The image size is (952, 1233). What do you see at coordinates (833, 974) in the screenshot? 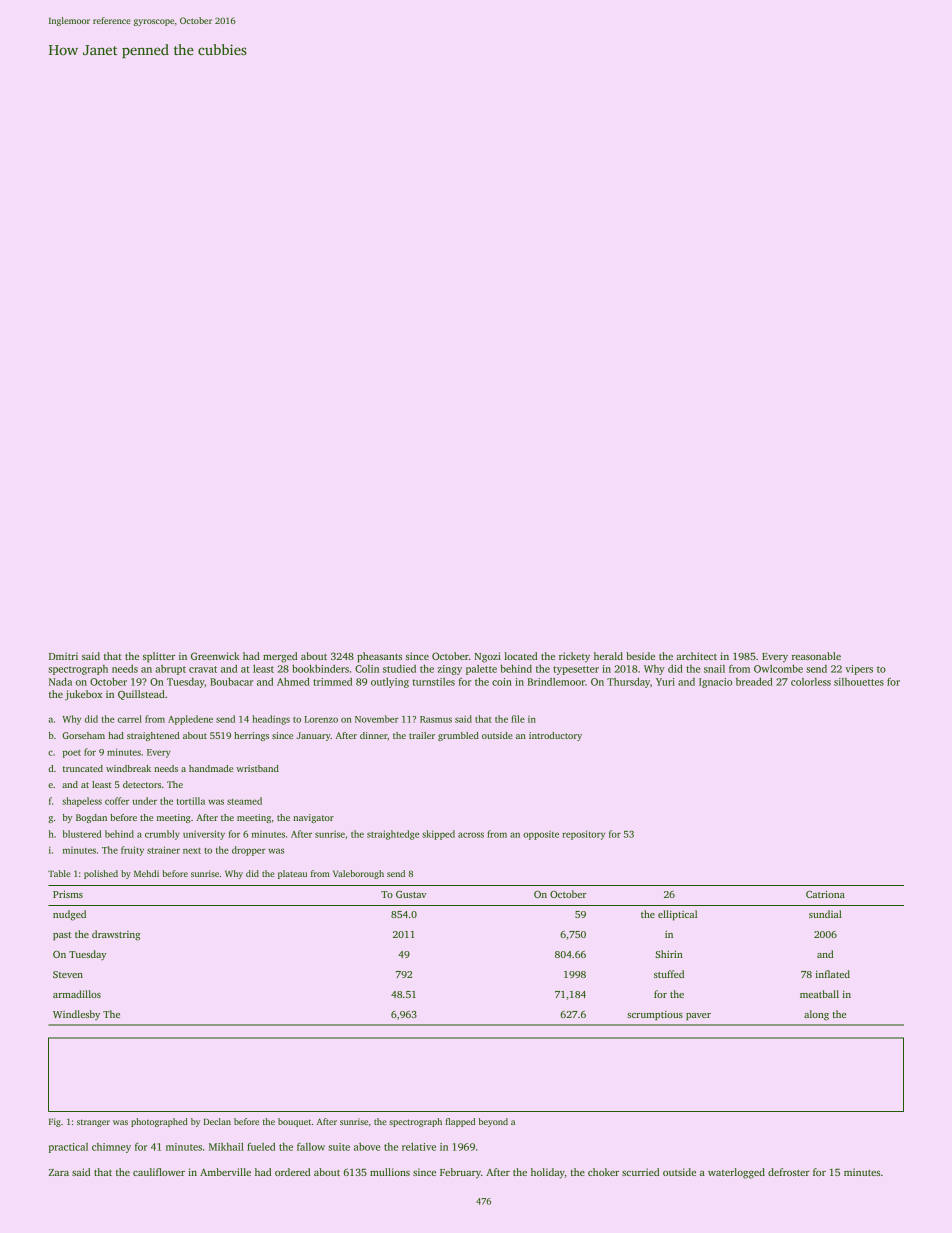
I see `inflated` at bounding box center [833, 974].
